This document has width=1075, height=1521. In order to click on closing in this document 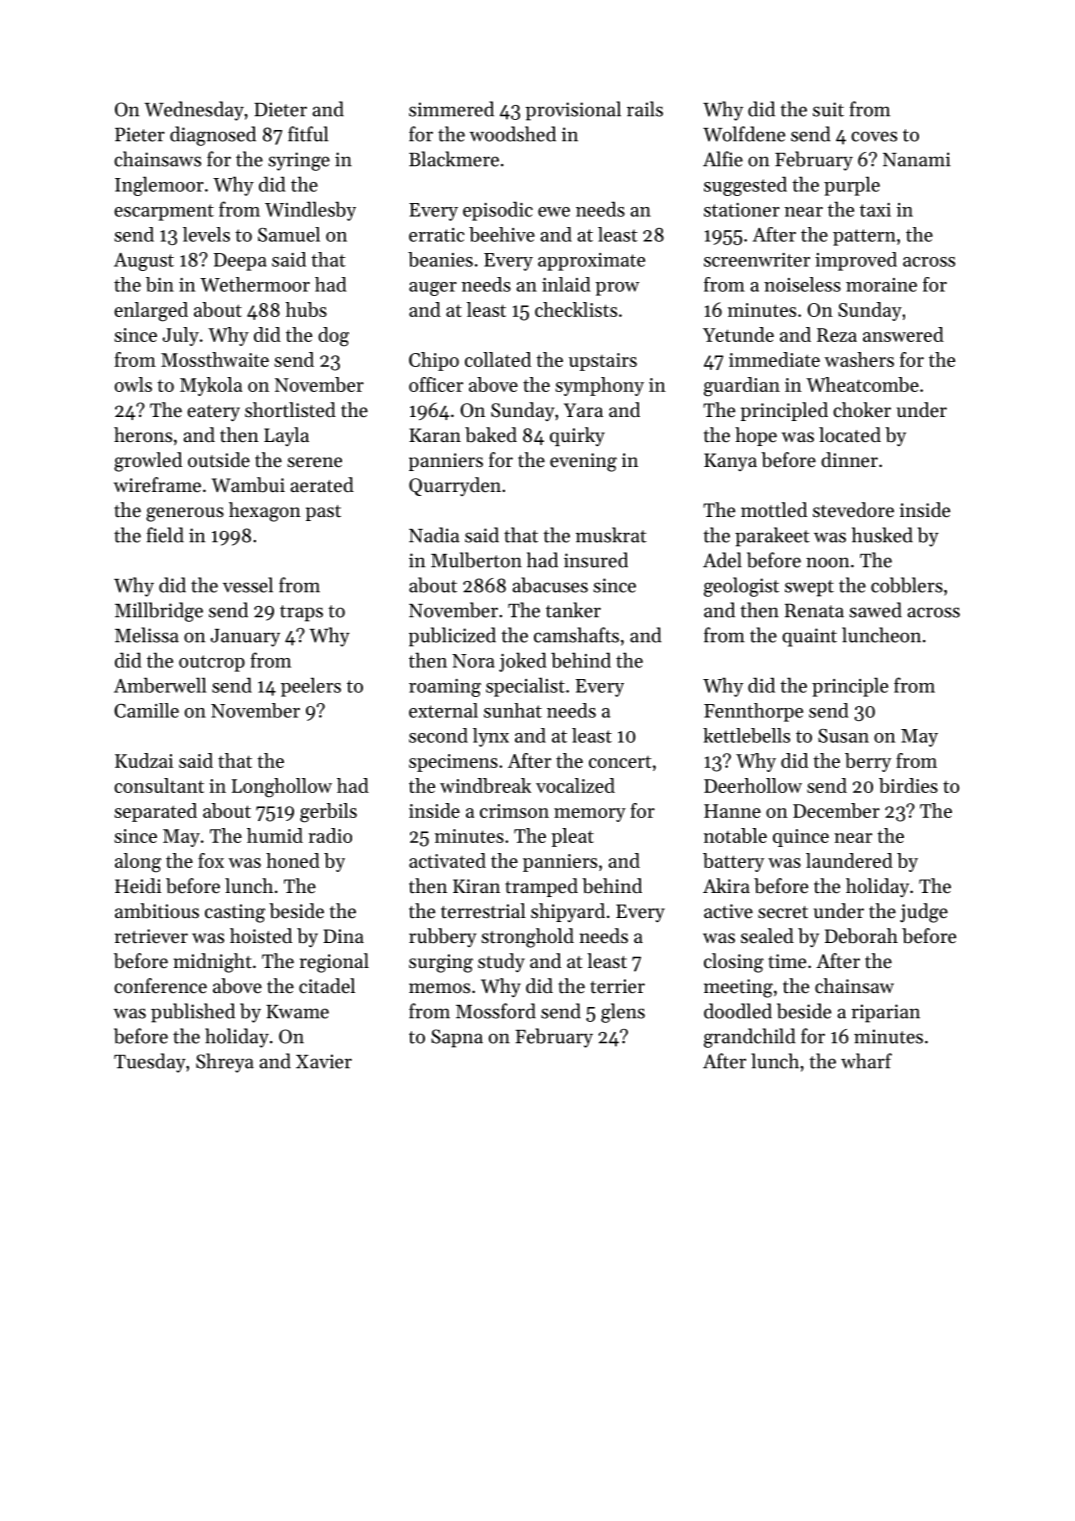, I will do `click(734, 963)`.
